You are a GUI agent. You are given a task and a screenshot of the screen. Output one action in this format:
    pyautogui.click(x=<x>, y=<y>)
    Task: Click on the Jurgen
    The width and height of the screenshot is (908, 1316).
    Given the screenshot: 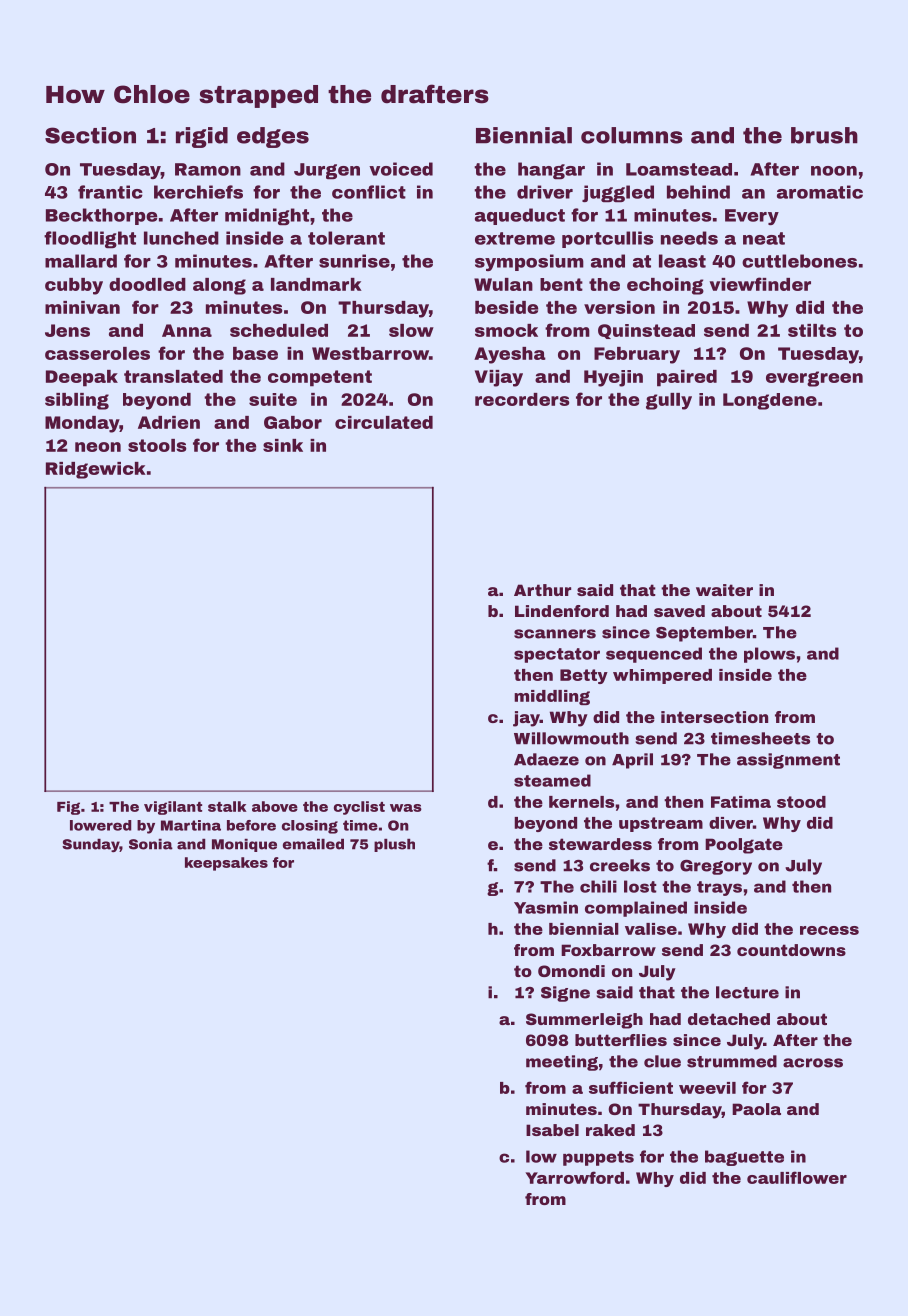 What is the action you would take?
    pyautogui.click(x=327, y=171)
